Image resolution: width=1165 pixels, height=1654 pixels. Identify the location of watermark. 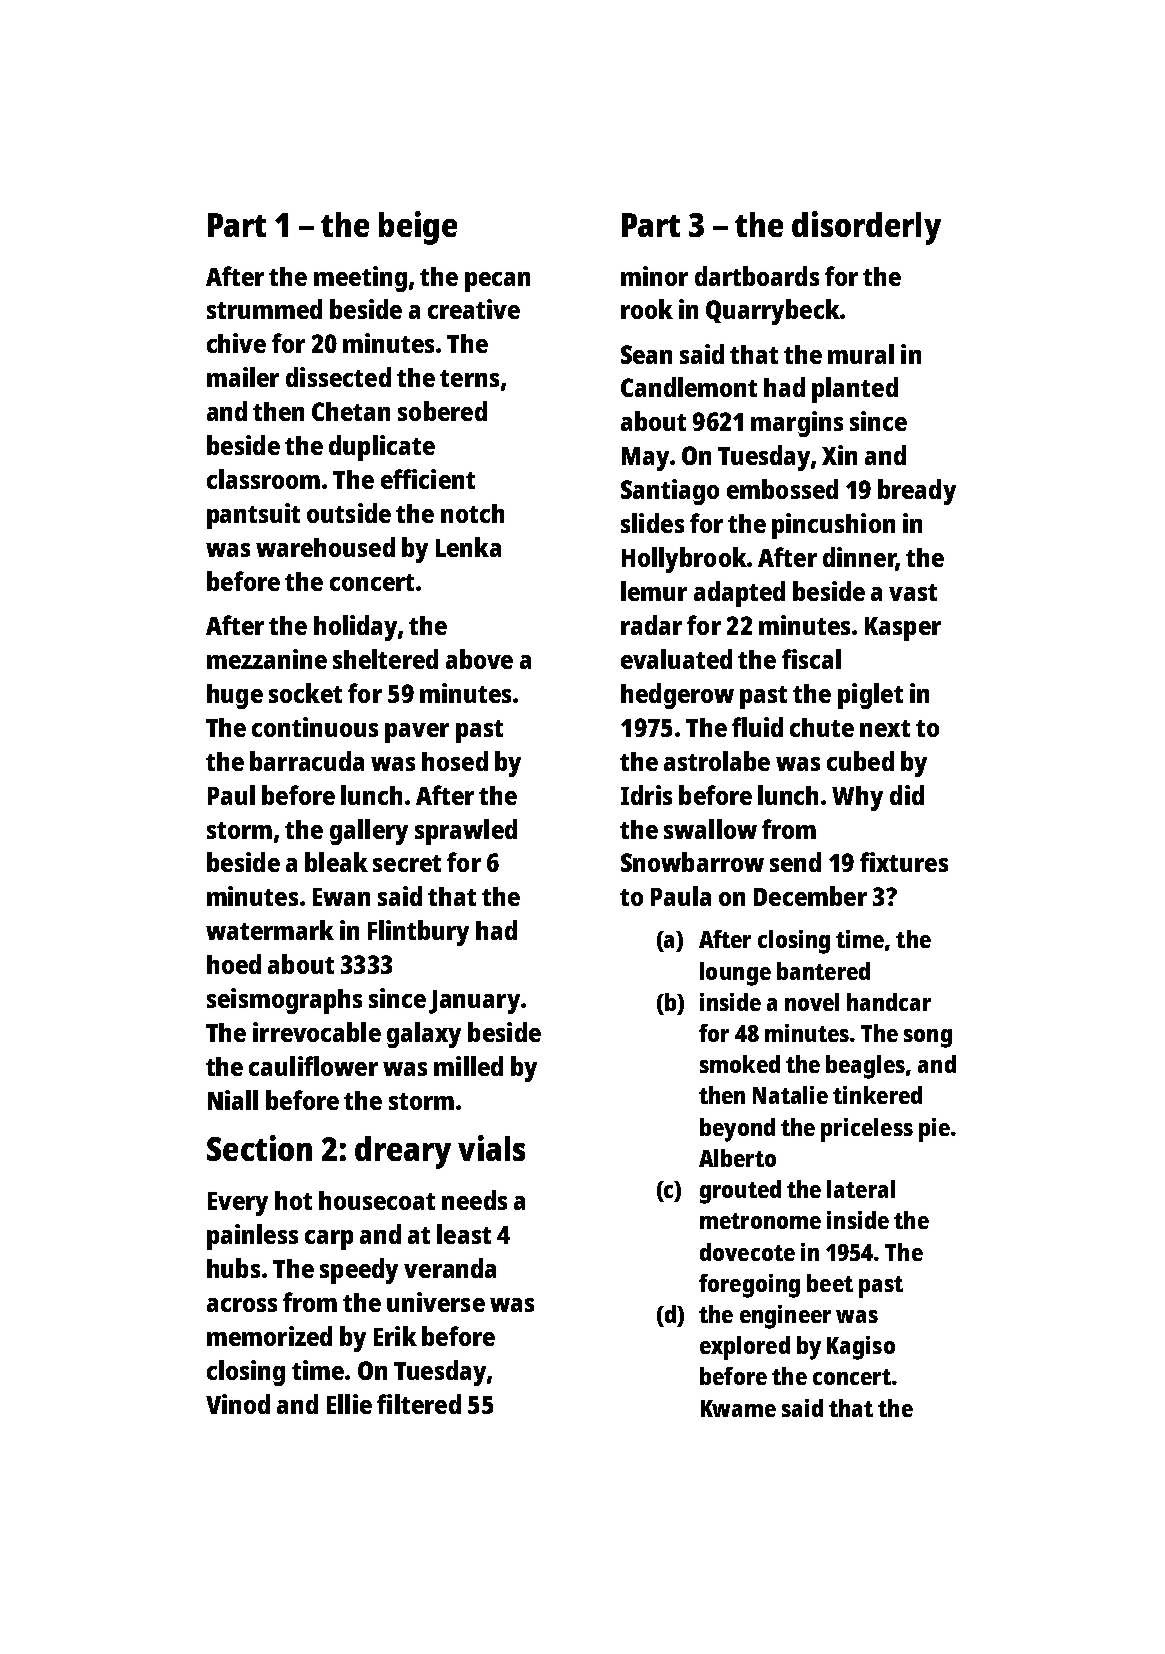
(270, 930).
